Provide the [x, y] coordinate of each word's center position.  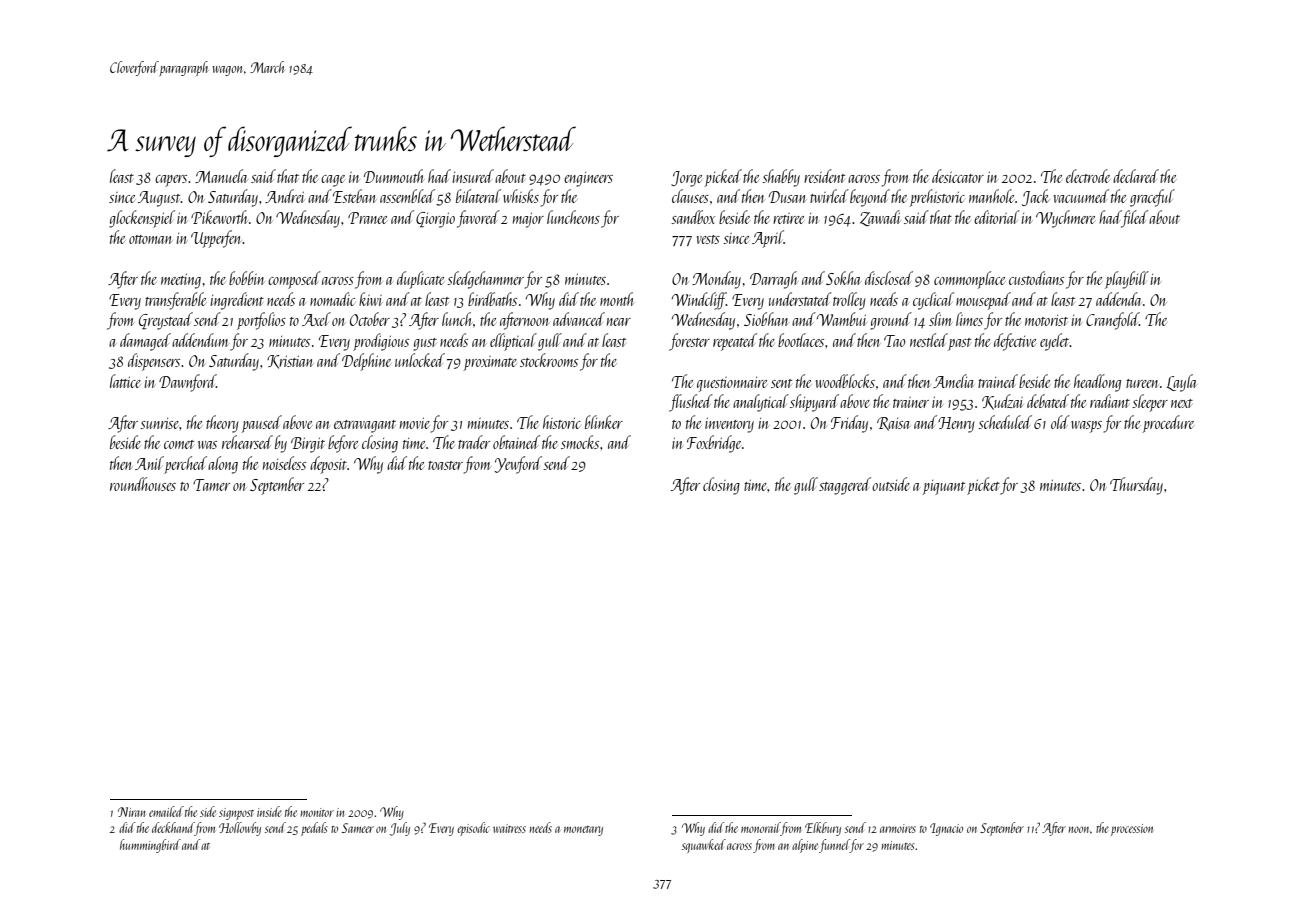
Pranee [367, 218]
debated [1048, 401]
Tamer [211, 485]
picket [983, 486]
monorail [761, 829]
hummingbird [150, 846]
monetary [583, 831]
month [617, 299]
